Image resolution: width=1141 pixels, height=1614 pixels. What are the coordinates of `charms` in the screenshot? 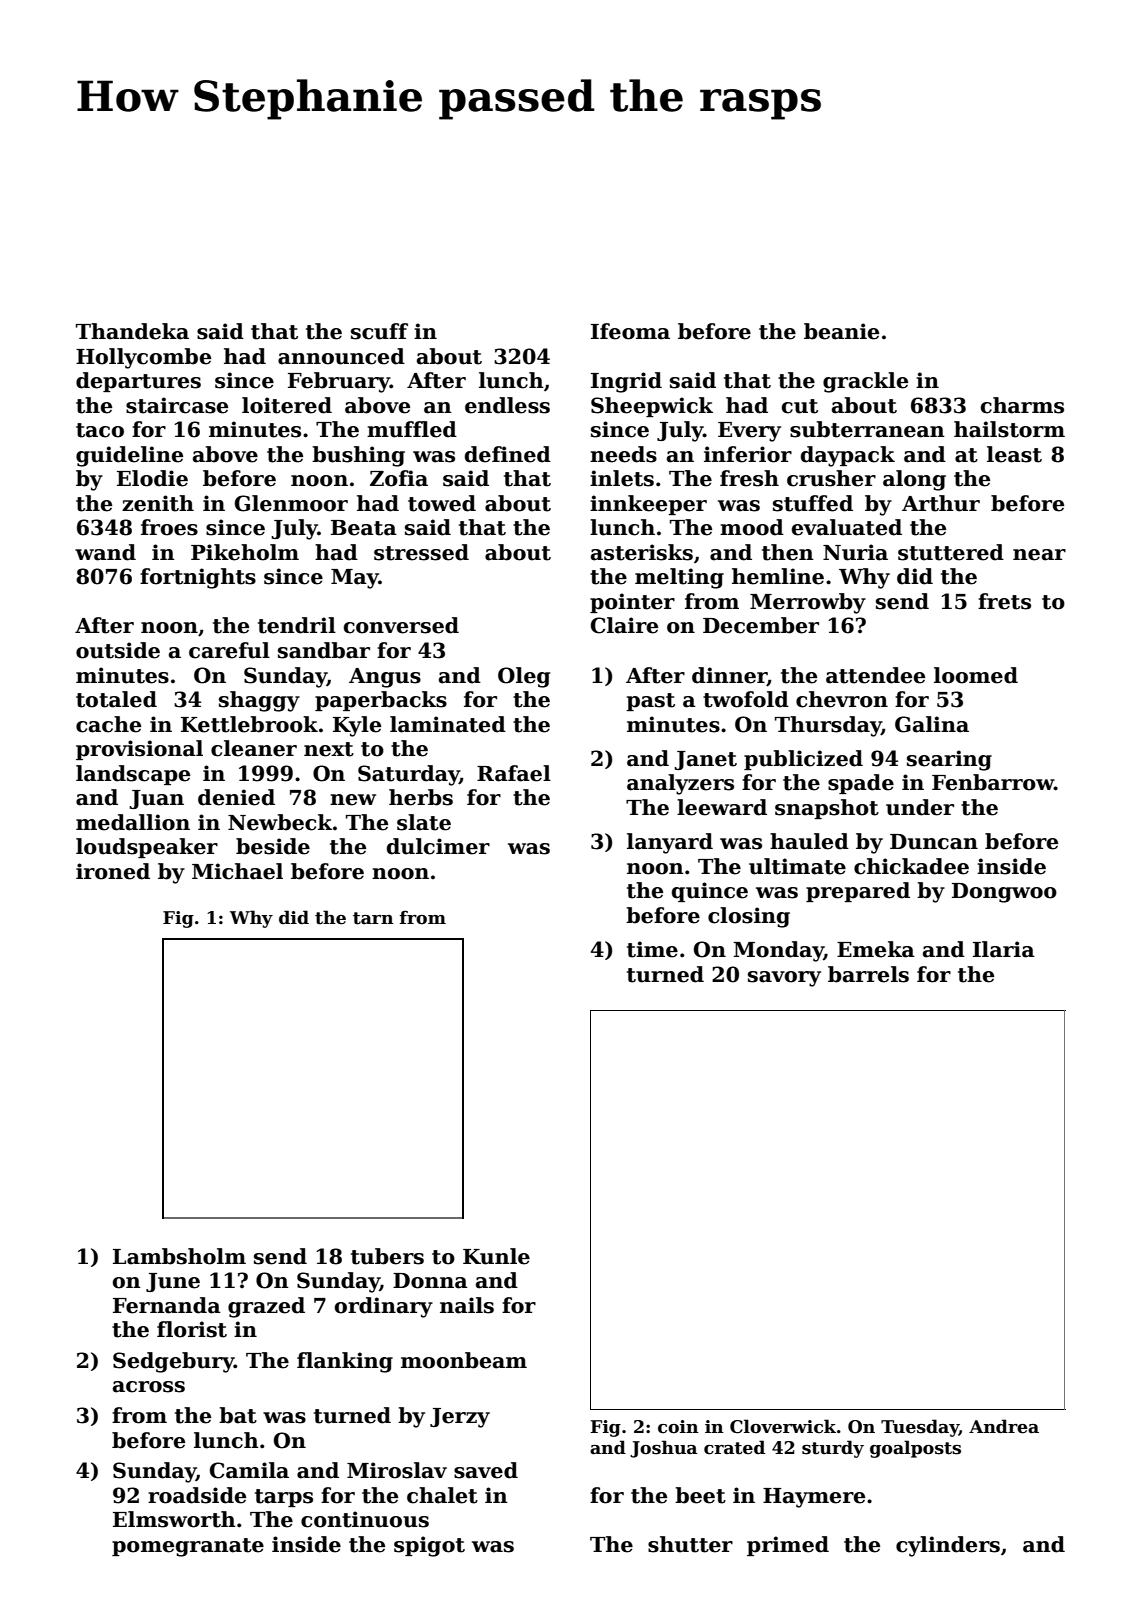 It's located at (1022, 405).
